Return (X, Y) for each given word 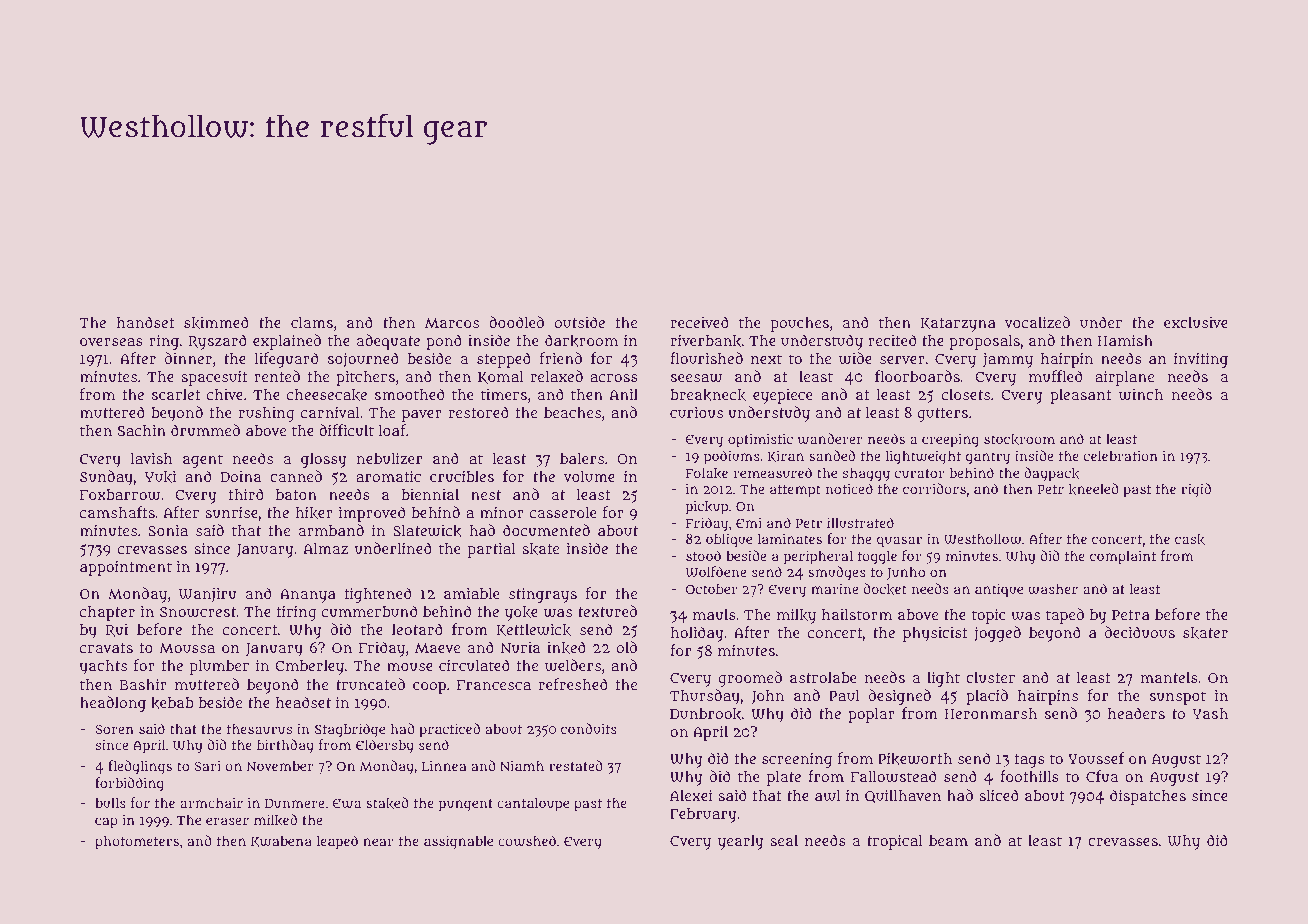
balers (582, 458)
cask (1190, 539)
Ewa (347, 804)
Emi (749, 523)
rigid (1196, 490)
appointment (126, 568)
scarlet (176, 394)
